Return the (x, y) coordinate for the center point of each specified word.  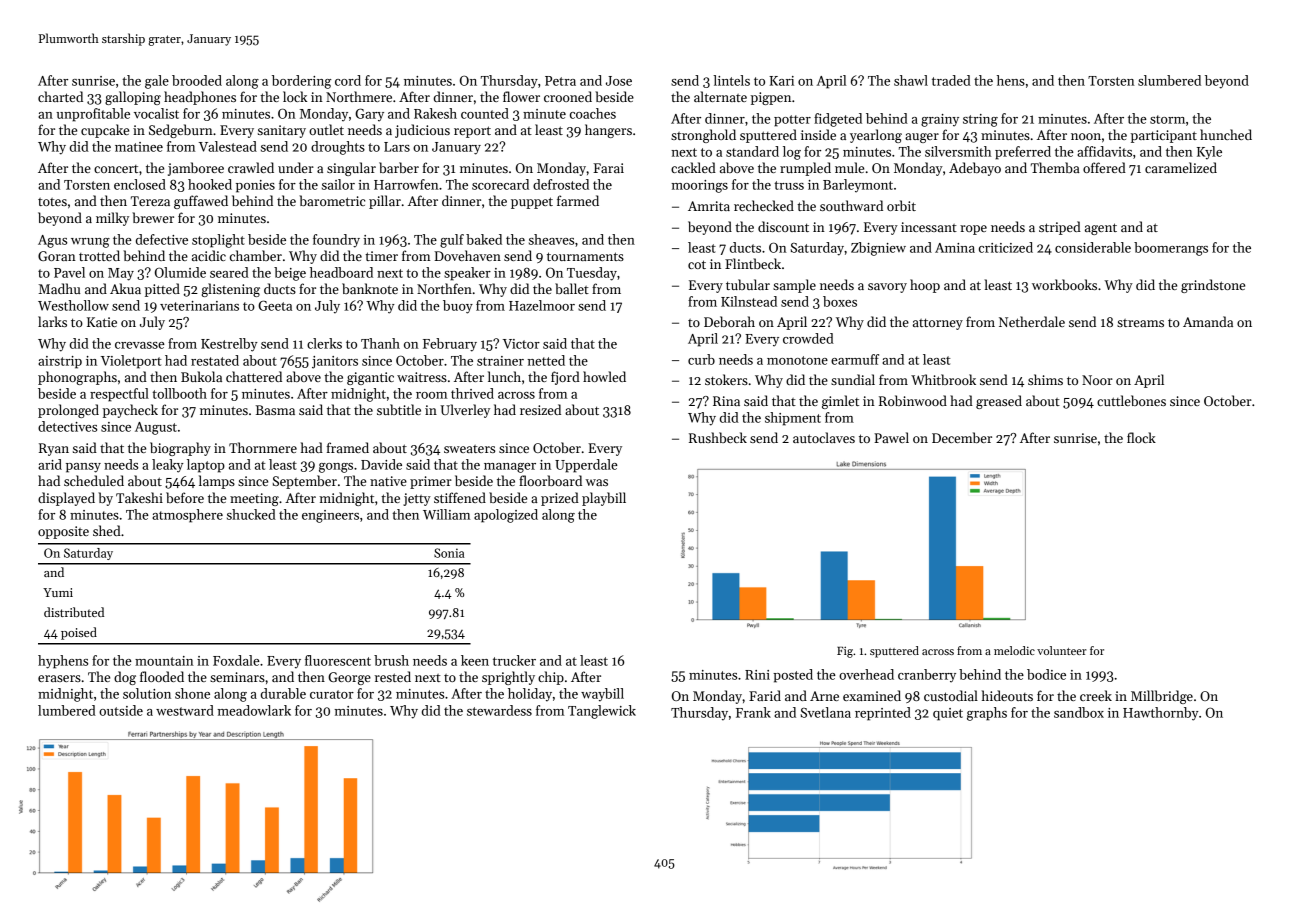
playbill (604, 499)
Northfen (444, 288)
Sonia (449, 553)
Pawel (891, 437)
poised (79, 633)
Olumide (180, 272)
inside (818, 134)
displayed (66, 499)
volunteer (1062, 650)
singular (351, 169)
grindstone (1213, 286)
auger (922, 138)
